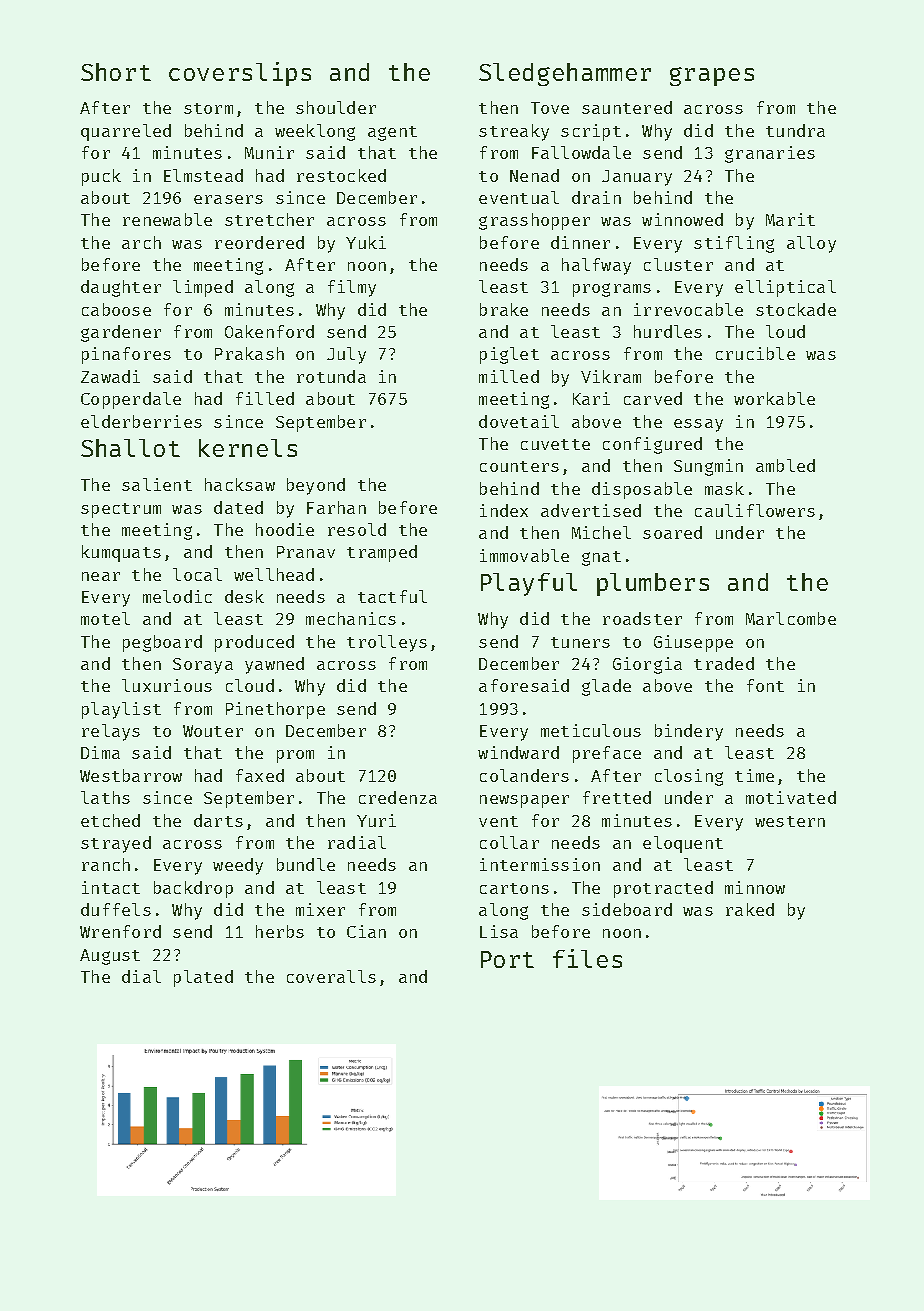 The height and width of the screenshot is (1311, 924). Describe the element at coordinates (770, 154) in the screenshot. I see `granaries` at that location.
